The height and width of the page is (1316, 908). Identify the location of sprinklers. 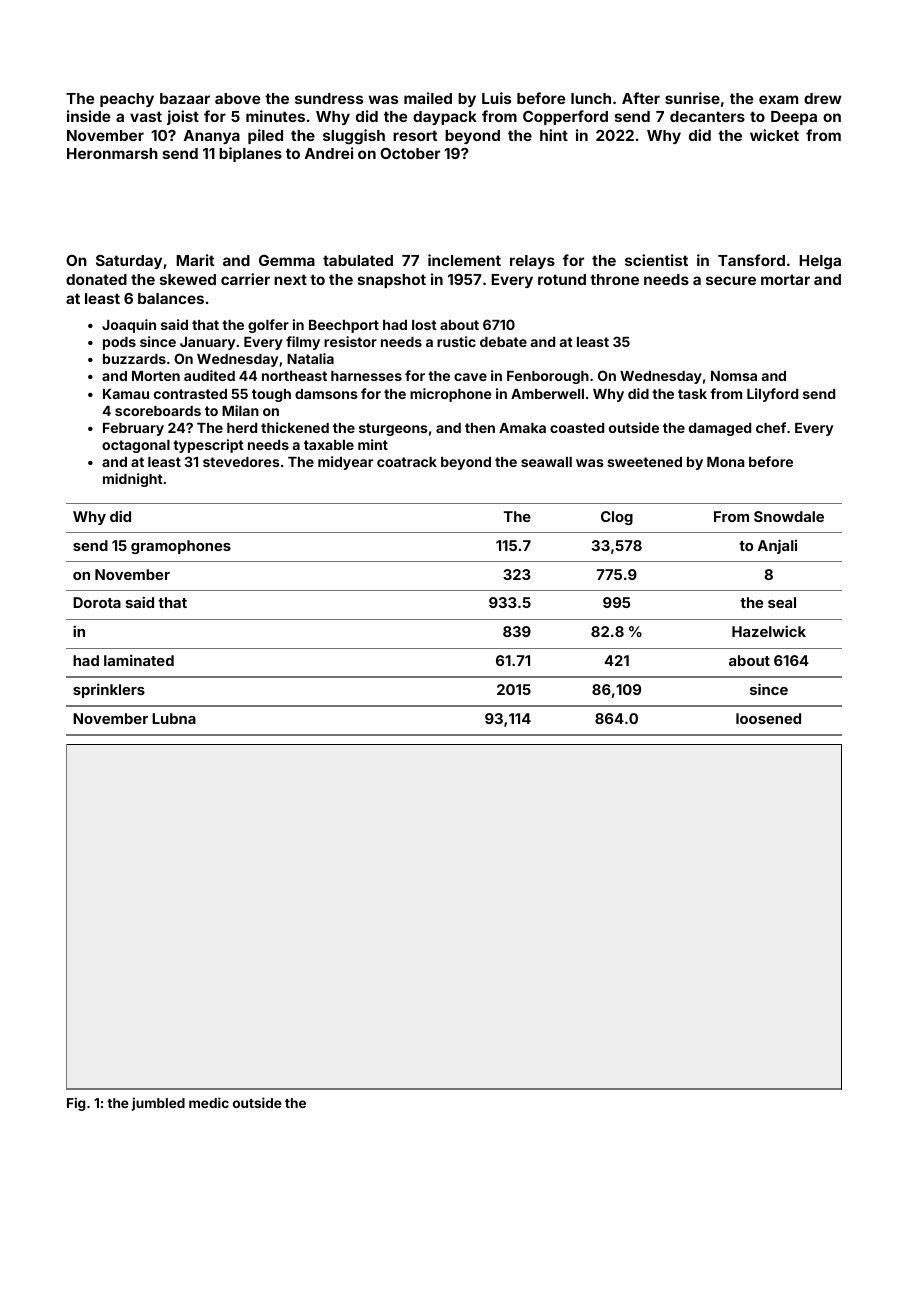
(109, 690).
